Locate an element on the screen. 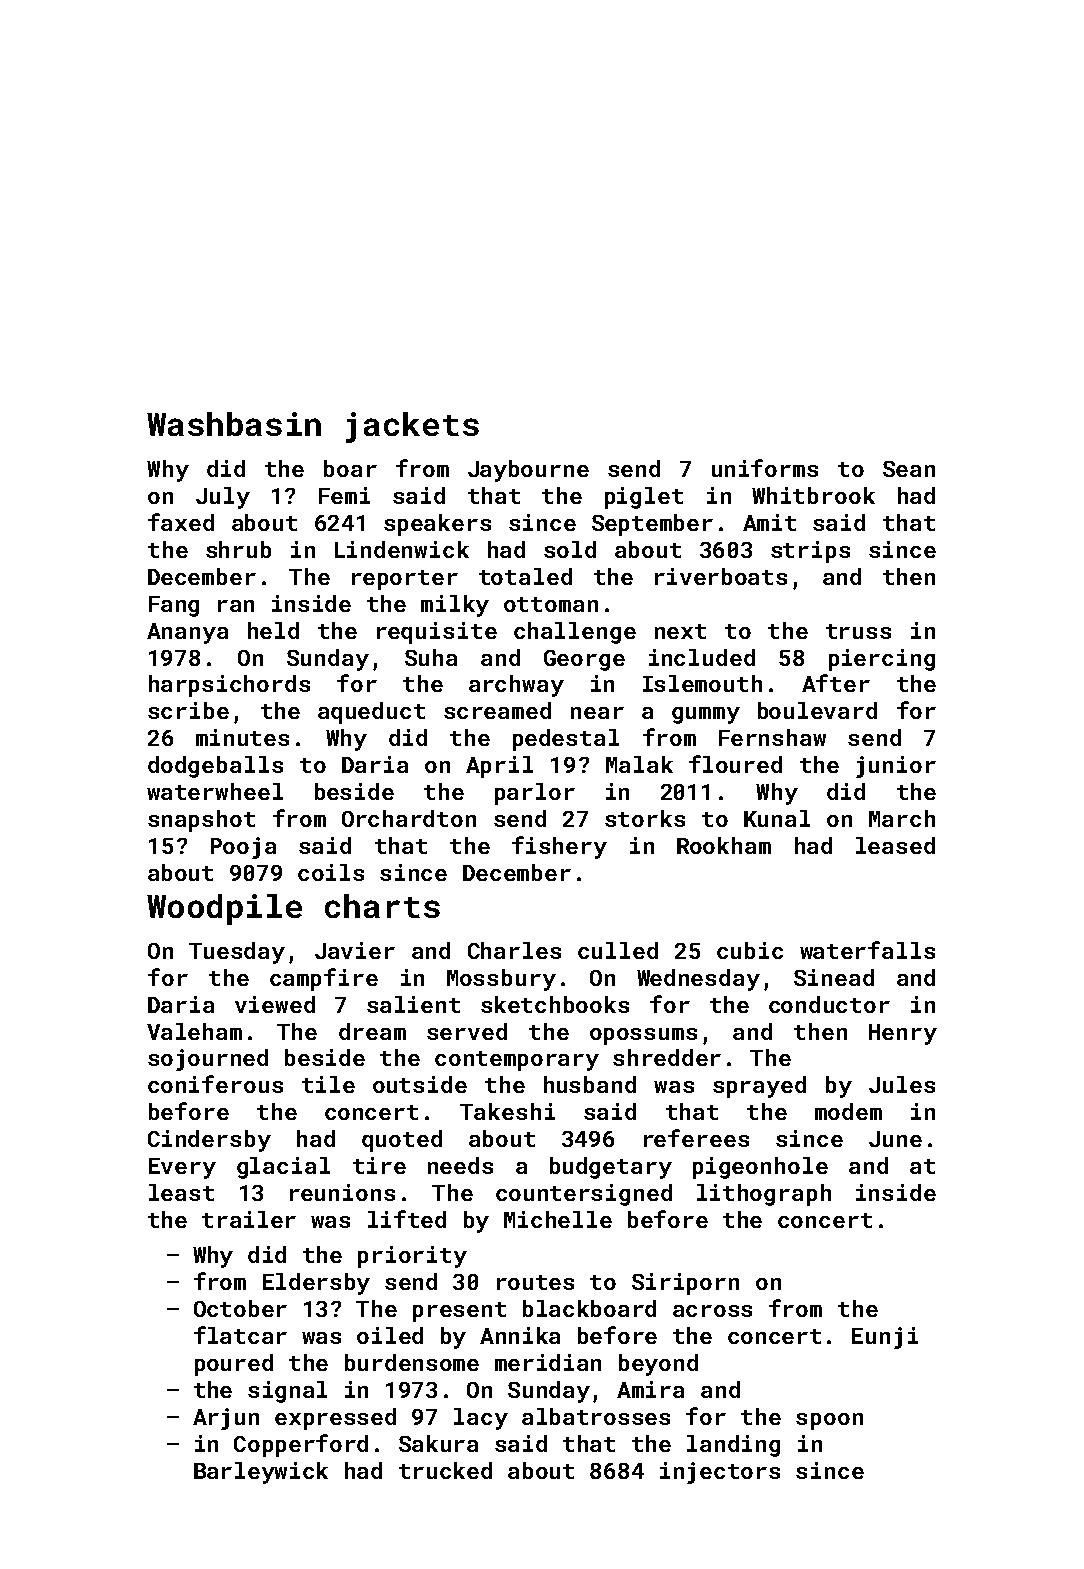 The width and height of the screenshot is (1084, 1569). faxed is located at coordinates (181, 522).
